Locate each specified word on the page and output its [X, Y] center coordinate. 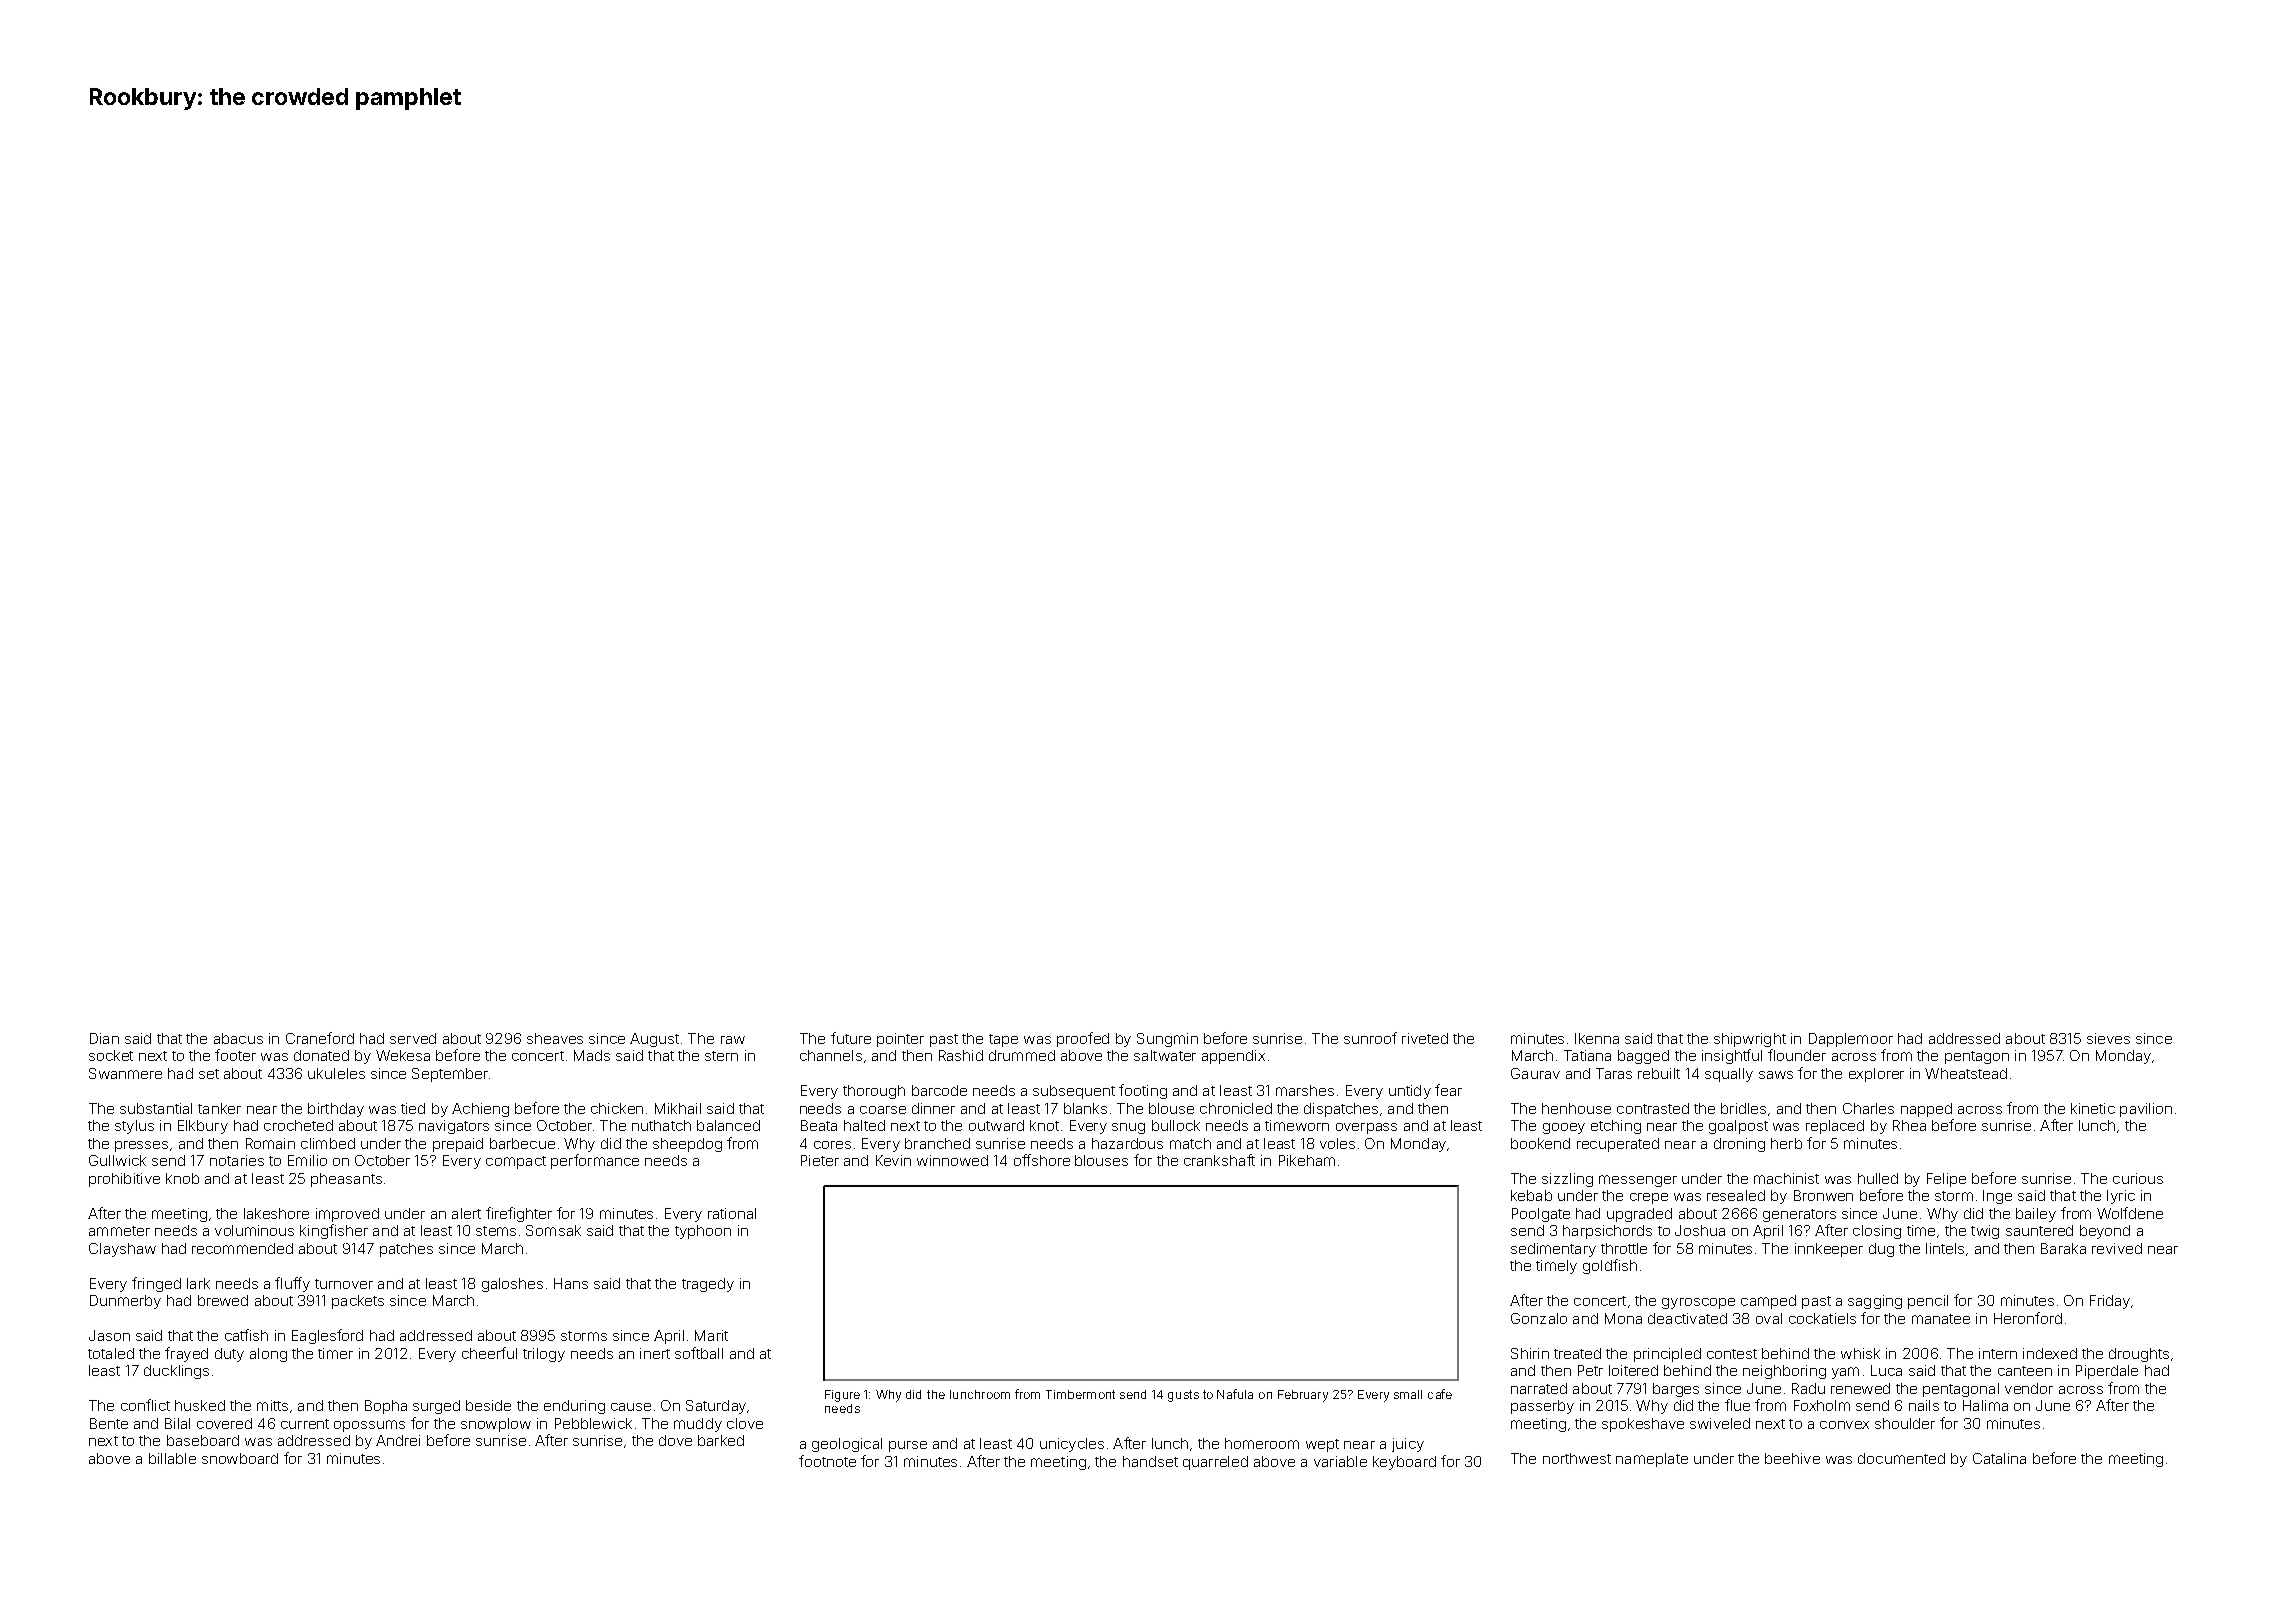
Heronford [2028, 1318]
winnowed [952, 1160]
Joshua [1700, 1230]
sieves [2108, 1038]
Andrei [398, 1440]
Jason [109, 1335]
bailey [2036, 1215]
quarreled [1215, 1463]
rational [732, 1213]
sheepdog [687, 1145]
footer [235, 1055]
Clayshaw [122, 1250]
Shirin [1530, 1353]
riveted [1425, 1038]
